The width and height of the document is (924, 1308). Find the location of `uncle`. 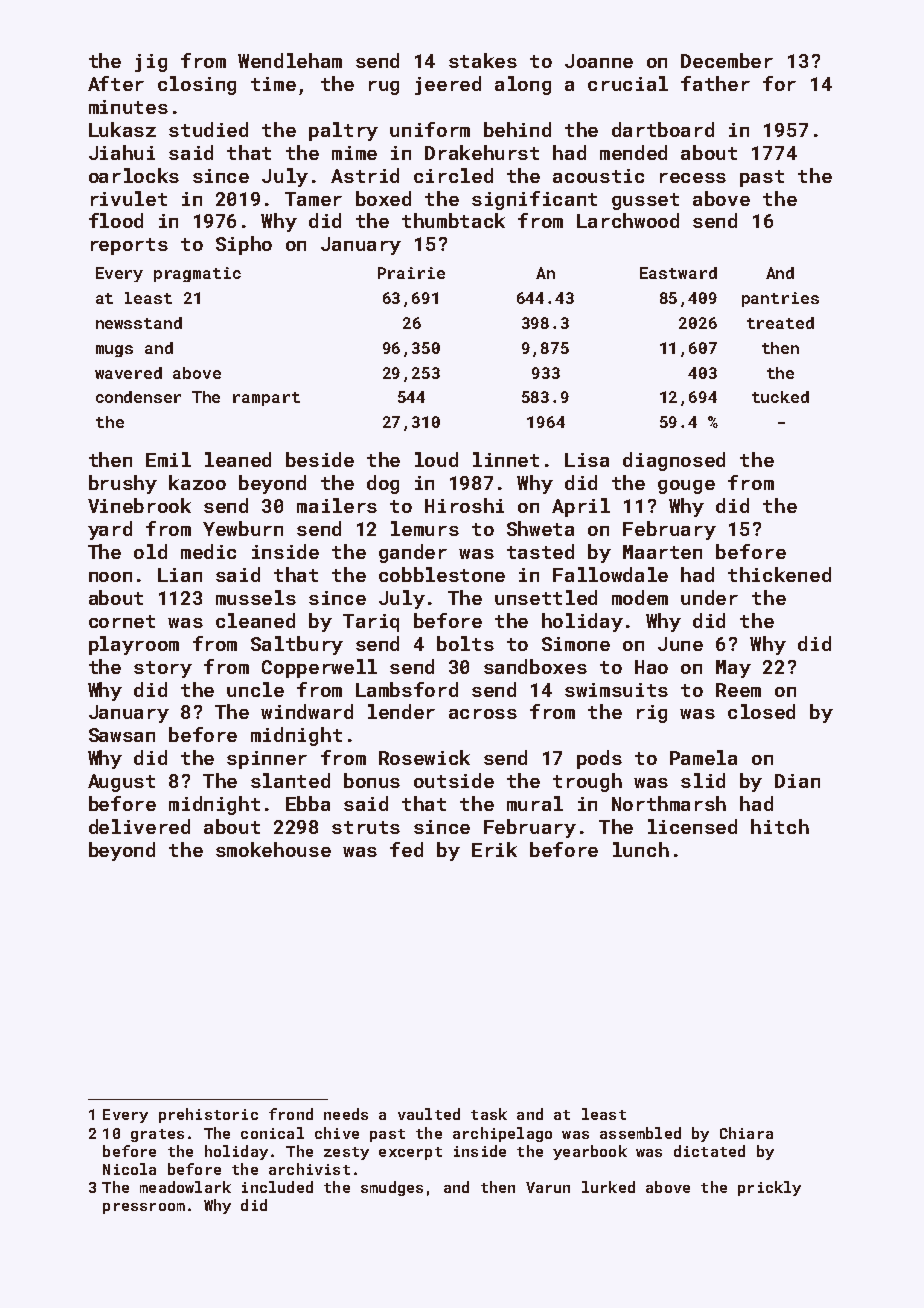

uncle is located at coordinates (255, 689).
